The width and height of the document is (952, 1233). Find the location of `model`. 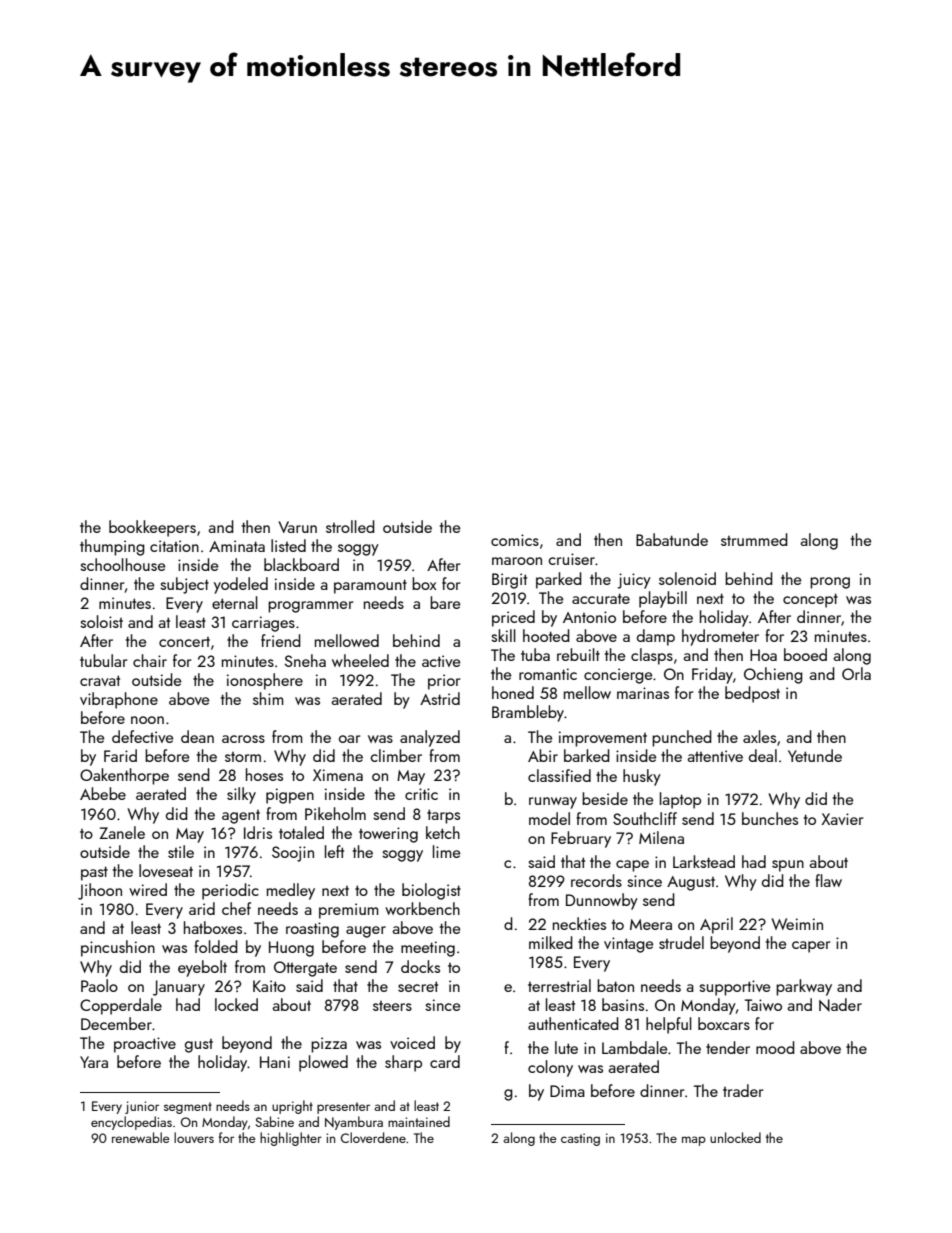

model is located at coordinates (549, 818).
